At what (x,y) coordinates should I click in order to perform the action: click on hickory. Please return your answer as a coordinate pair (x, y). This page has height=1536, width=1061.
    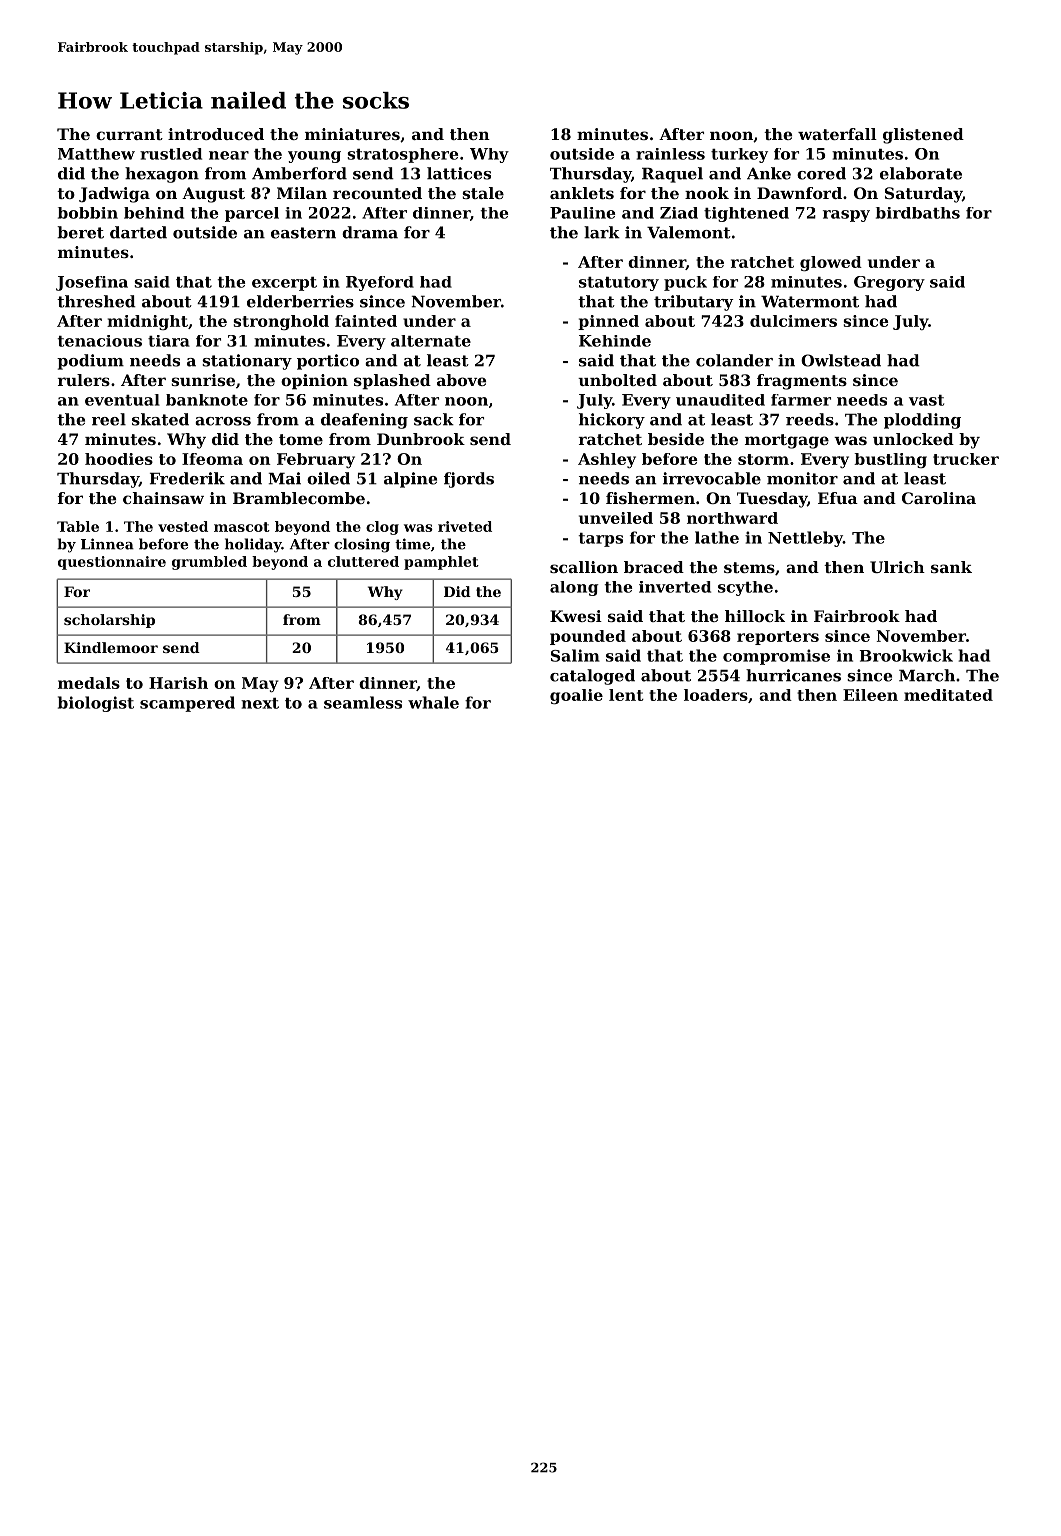
    Looking at the image, I should click on (612, 421).
